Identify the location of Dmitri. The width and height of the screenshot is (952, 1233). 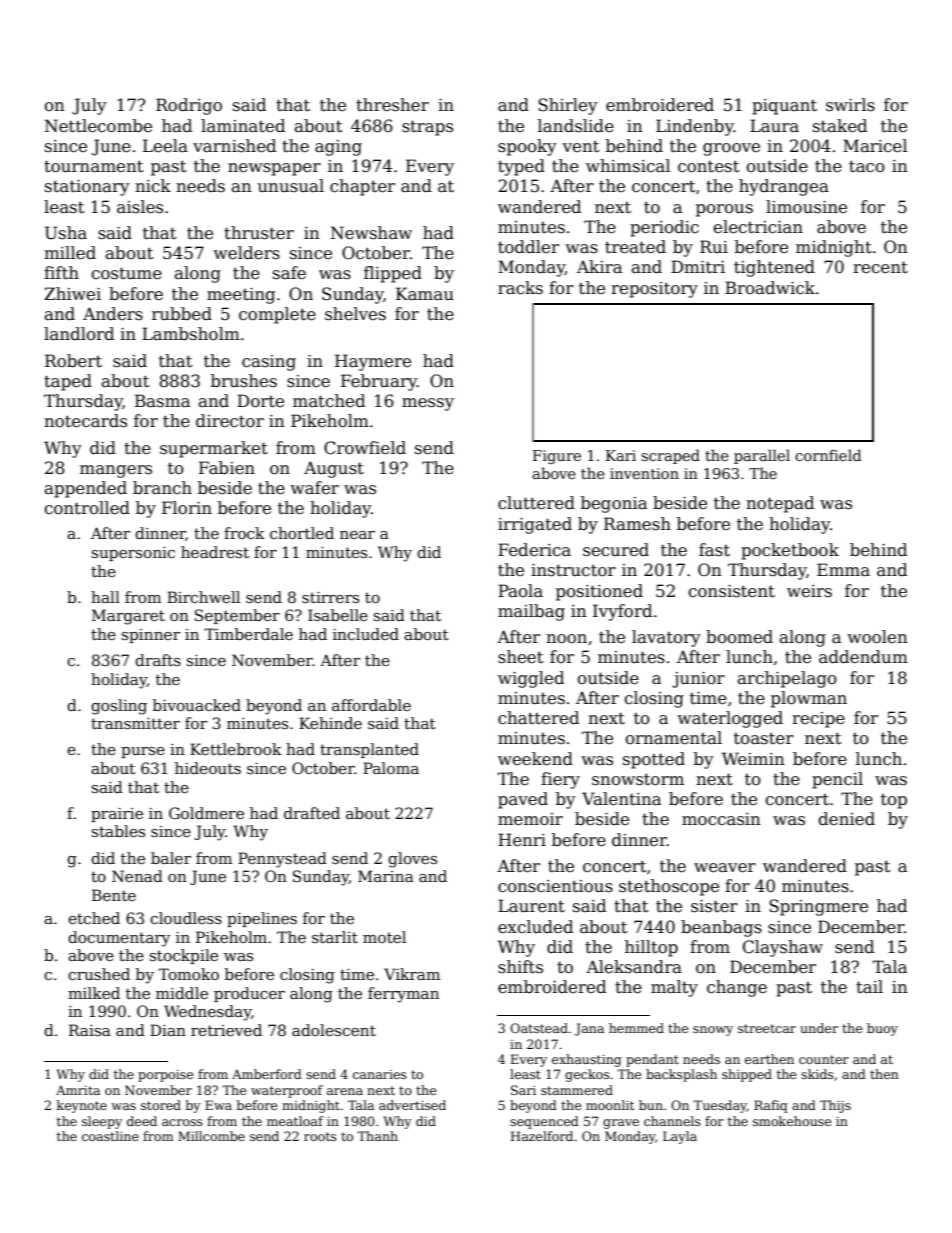
(698, 267).
